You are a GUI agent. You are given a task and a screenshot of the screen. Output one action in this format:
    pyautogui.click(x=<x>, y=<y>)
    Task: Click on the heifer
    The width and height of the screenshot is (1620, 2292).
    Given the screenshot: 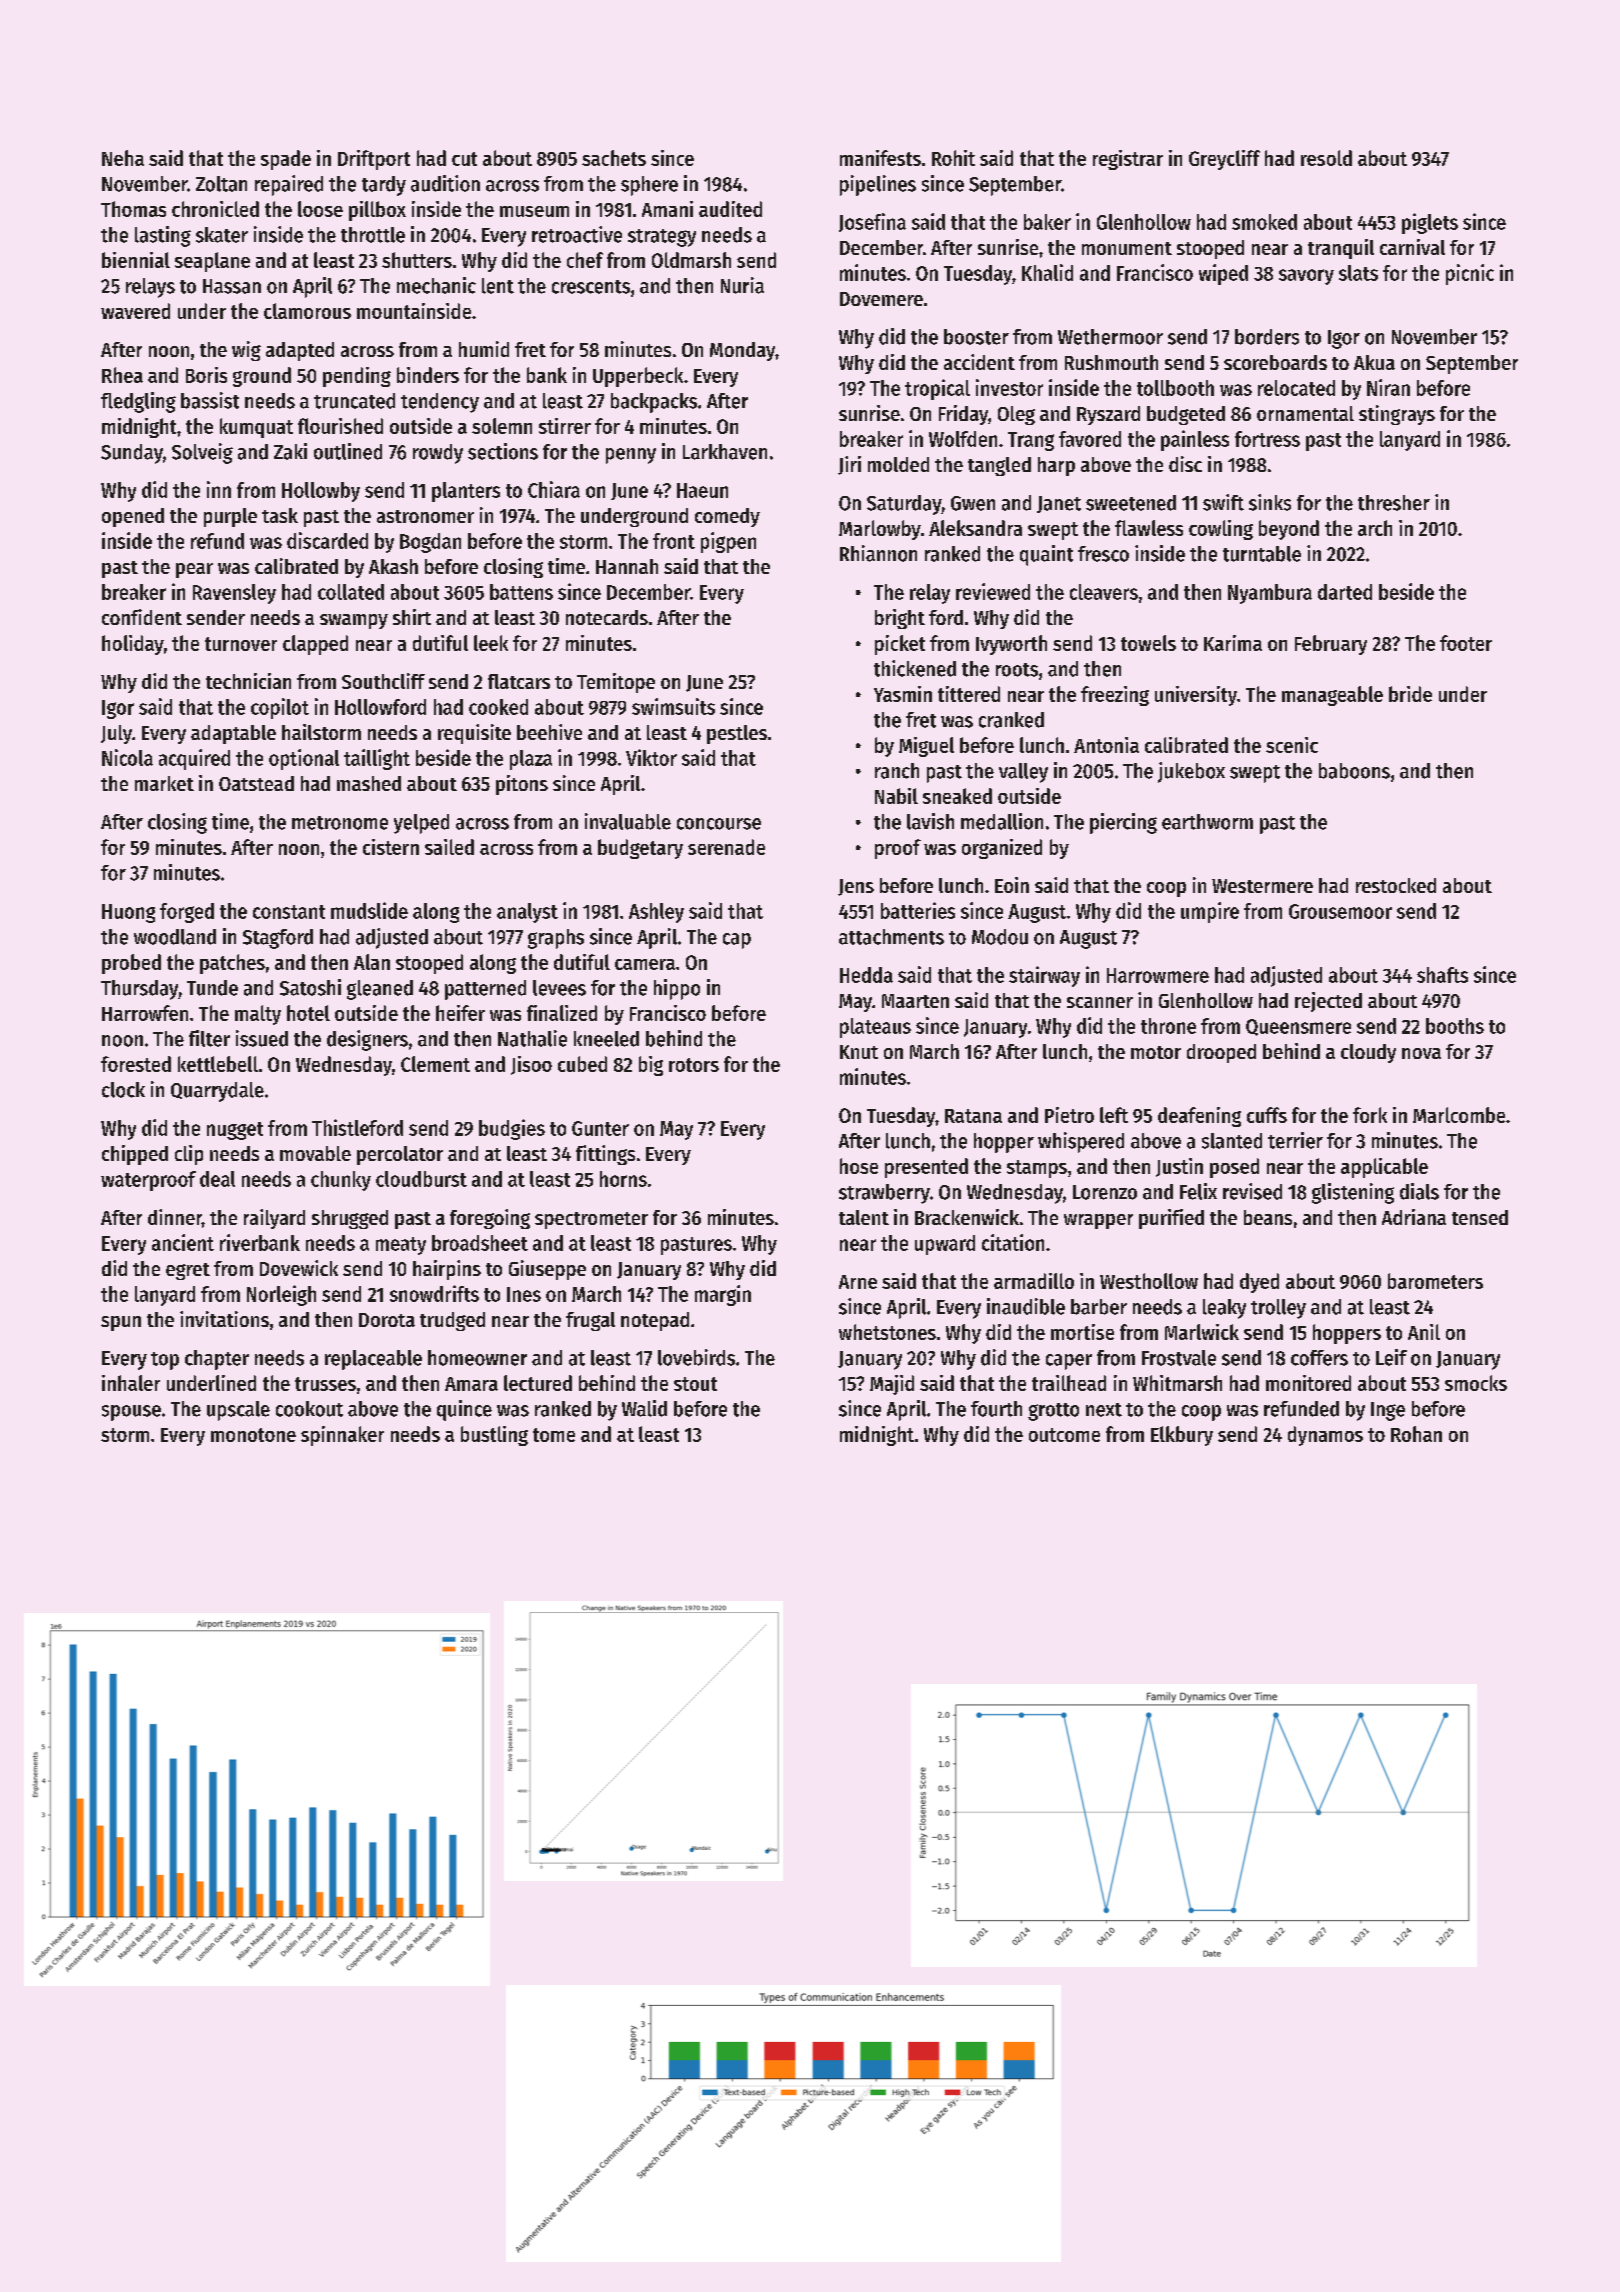 What is the action you would take?
    pyautogui.click(x=460, y=1013)
